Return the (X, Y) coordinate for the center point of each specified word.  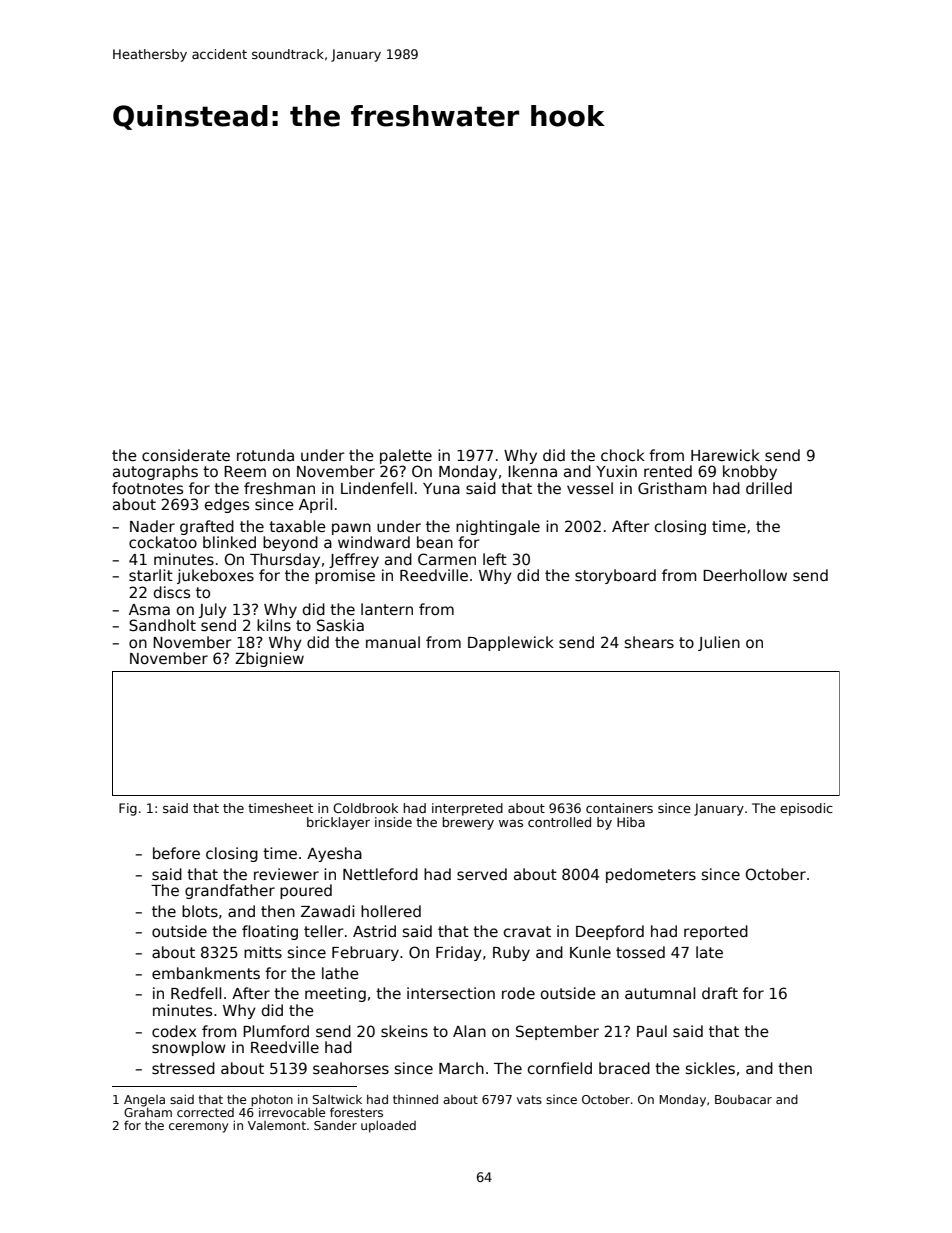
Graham (148, 1112)
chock (623, 455)
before (176, 853)
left (495, 559)
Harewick (725, 455)
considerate (186, 455)
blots (200, 911)
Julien (719, 643)
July (213, 610)
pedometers (651, 875)
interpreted (467, 809)
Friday (459, 953)
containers (619, 808)
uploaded (388, 1126)
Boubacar (743, 1099)
